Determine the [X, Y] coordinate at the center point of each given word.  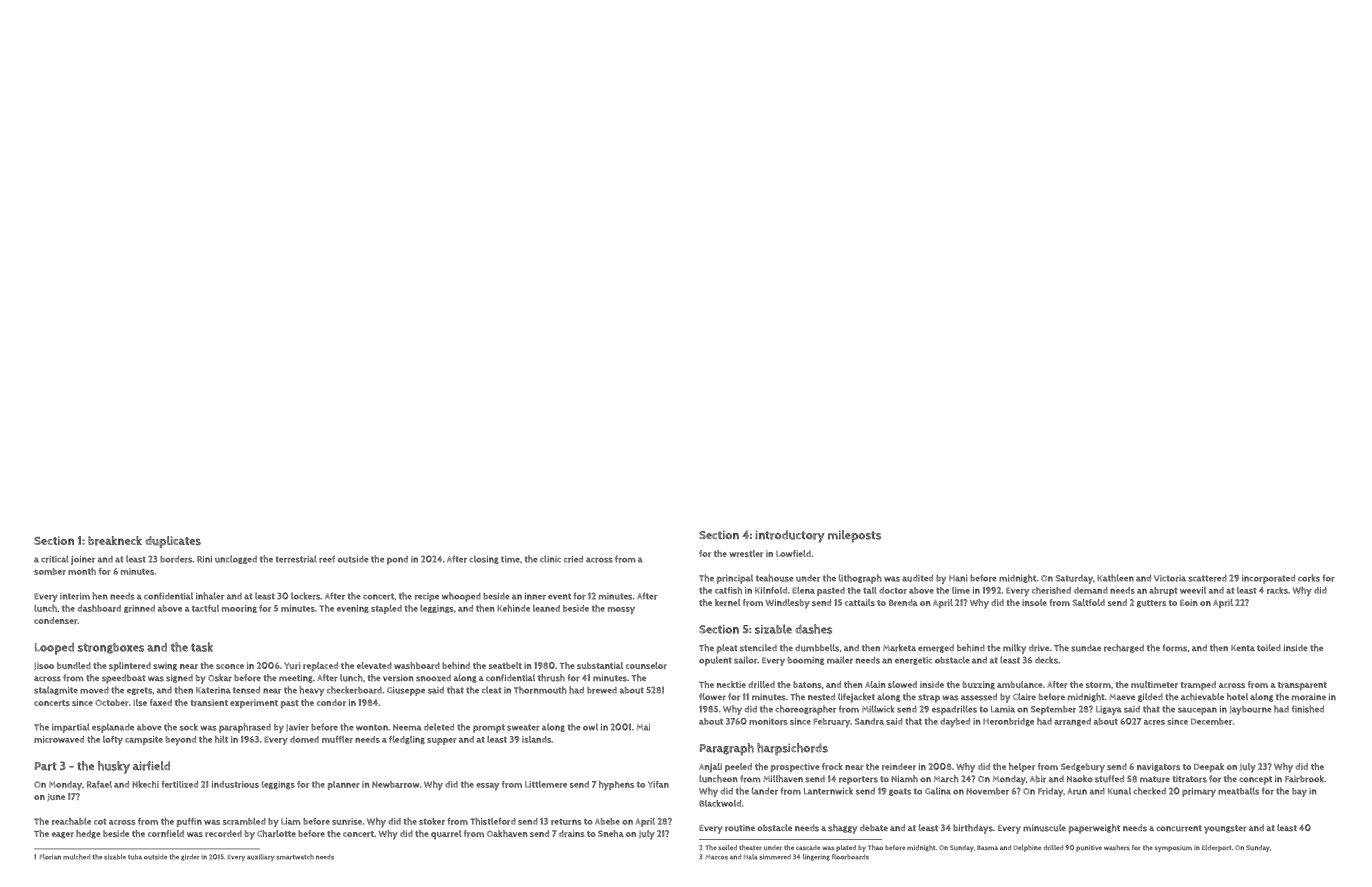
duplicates [173, 542]
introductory [790, 536]
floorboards [850, 857]
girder [190, 857]
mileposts [854, 536]
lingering [816, 857]
